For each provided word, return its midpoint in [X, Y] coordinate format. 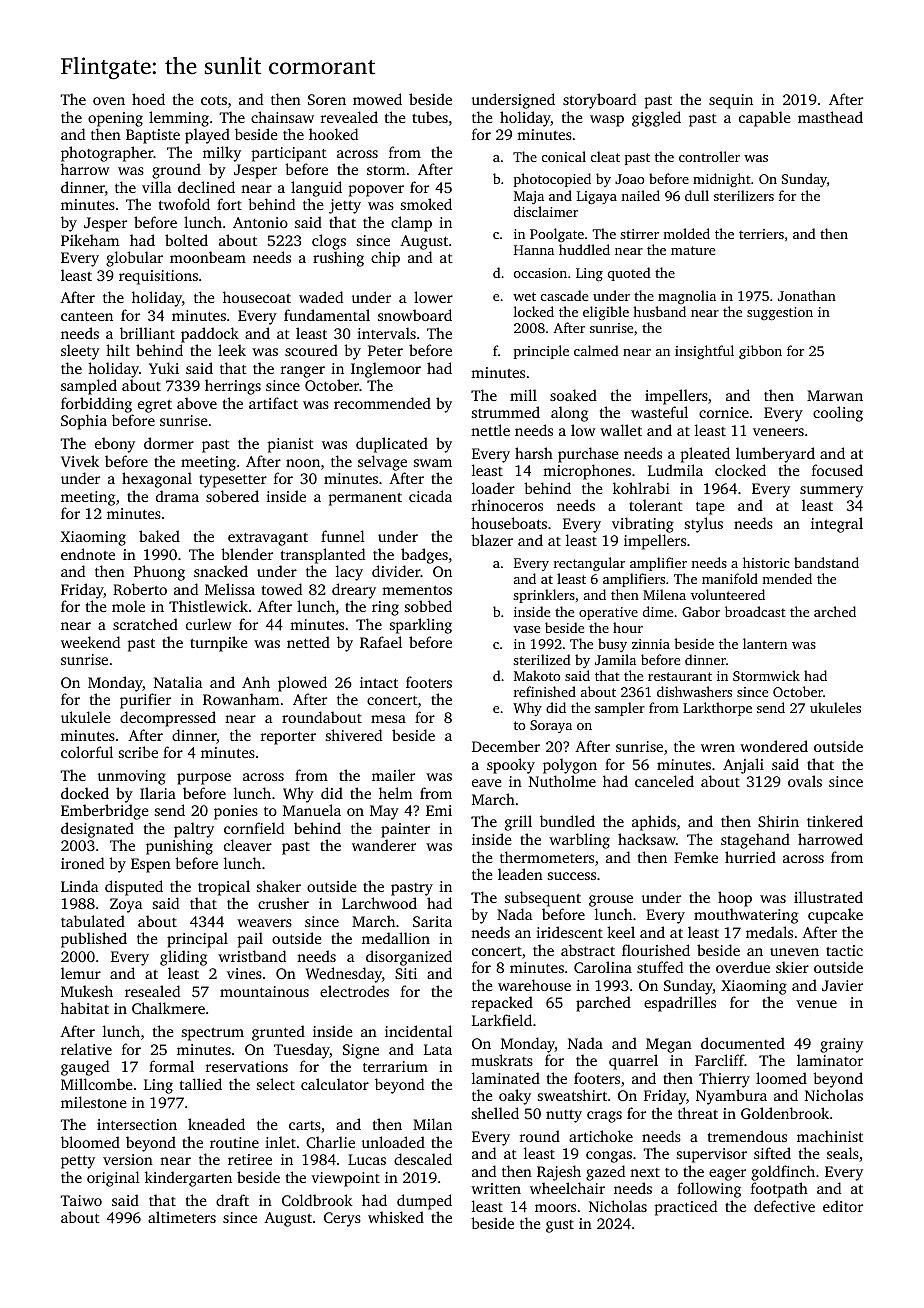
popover [376, 191]
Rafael [381, 642]
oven [109, 101]
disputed [134, 888]
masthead [830, 117]
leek [232, 350]
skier [792, 967]
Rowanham [241, 699]
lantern [765, 643]
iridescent [569, 932]
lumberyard [775, 455]
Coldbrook [317, 1200]
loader [493, 488]
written [496, 1188]
